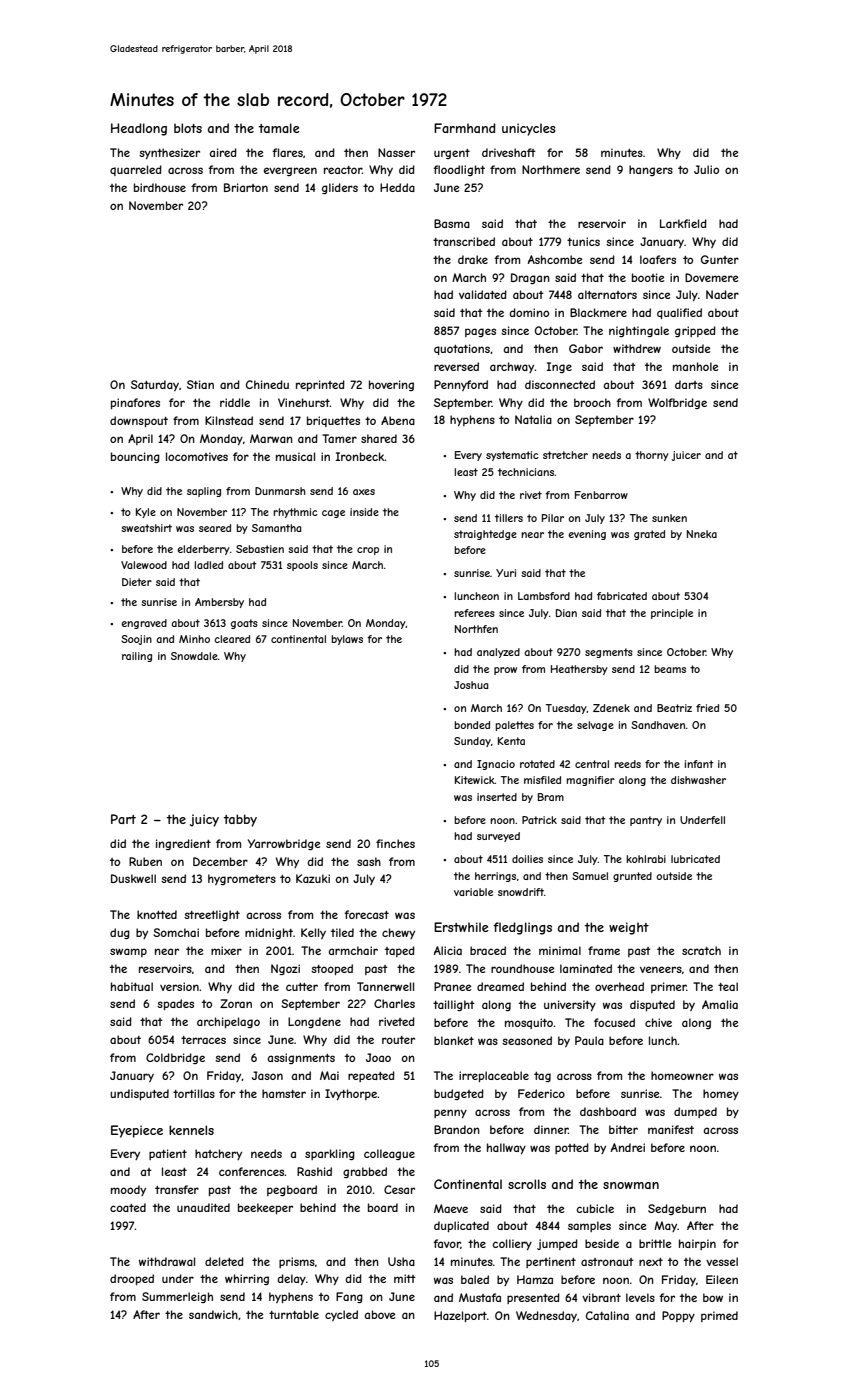 The width and height of the screenshot is (849, 1400). I want to click on cycled, so click(341, 1315).
